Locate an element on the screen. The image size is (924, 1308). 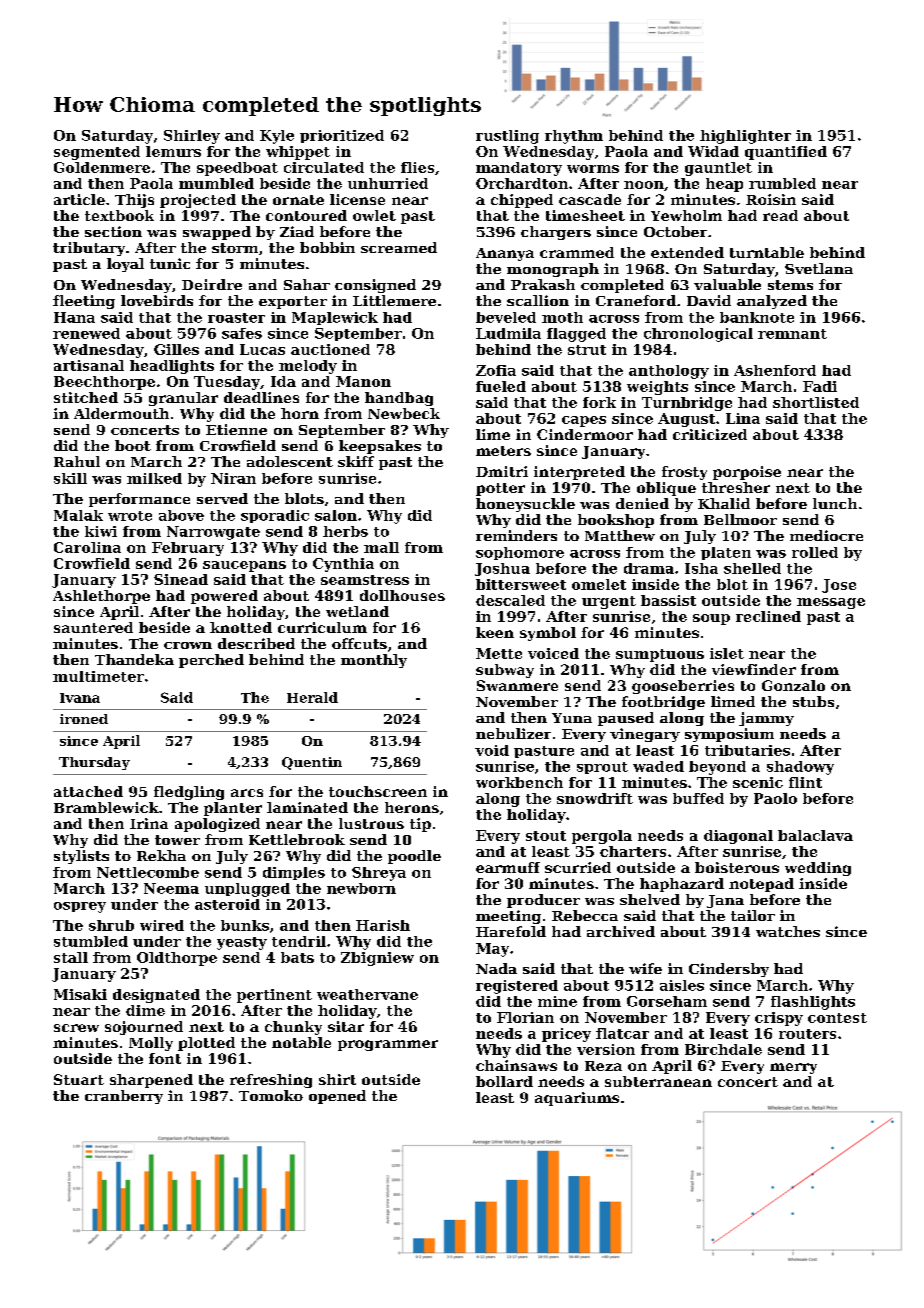
timesheet is located at coordinates (585, 215).
